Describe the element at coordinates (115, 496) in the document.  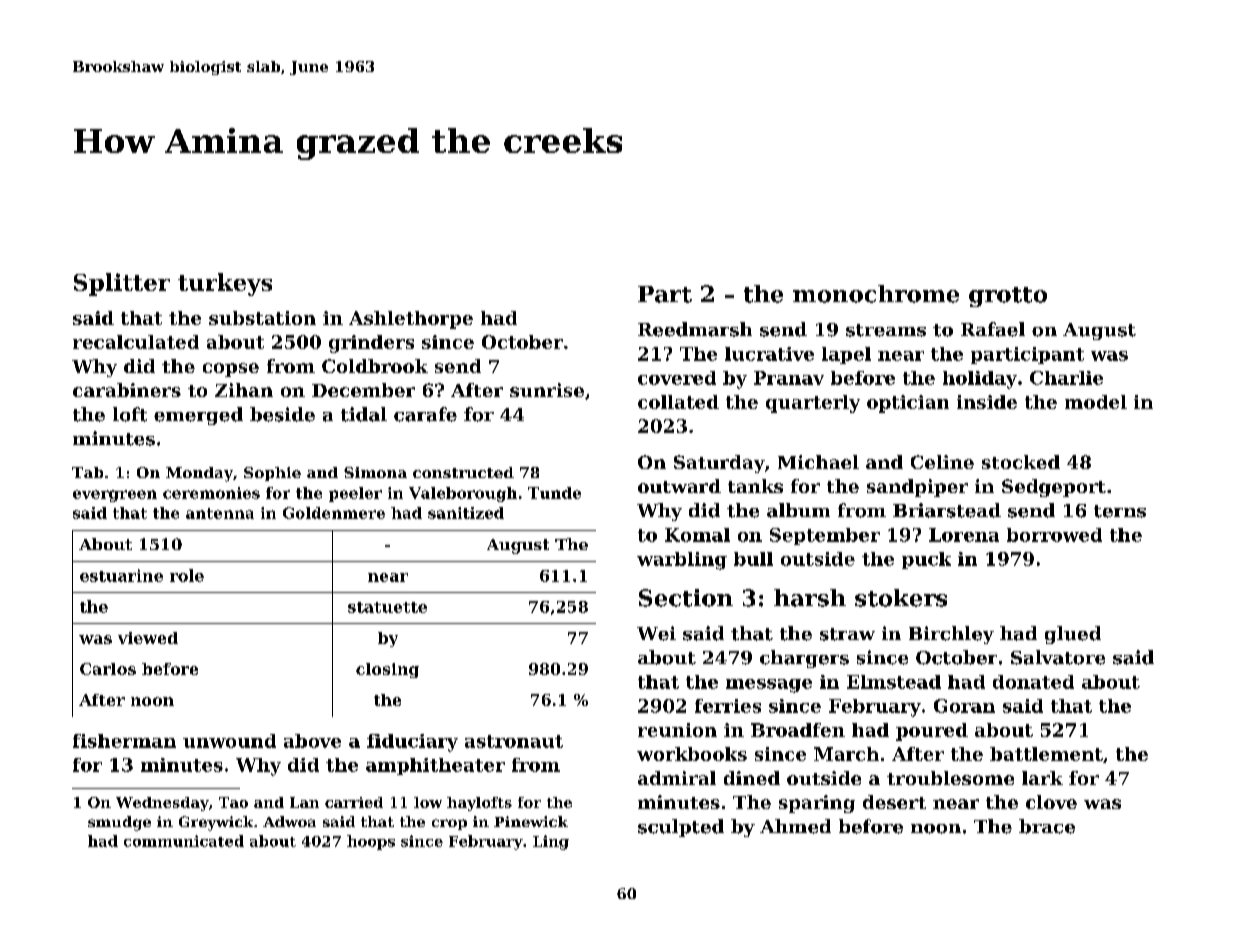
I see `evergreen` at that location.
